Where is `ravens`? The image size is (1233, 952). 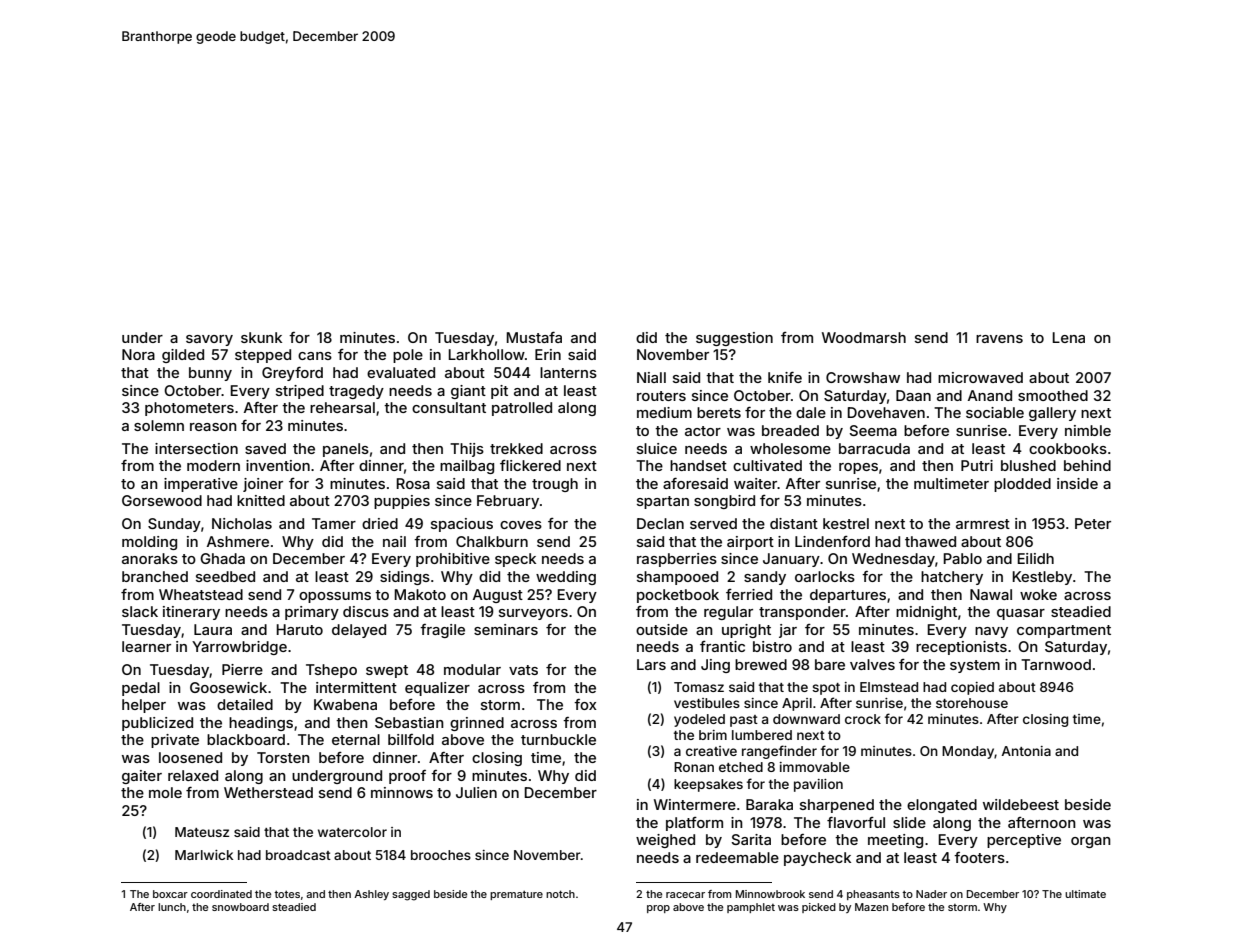
ravens is located at coordinates (999, 339).
